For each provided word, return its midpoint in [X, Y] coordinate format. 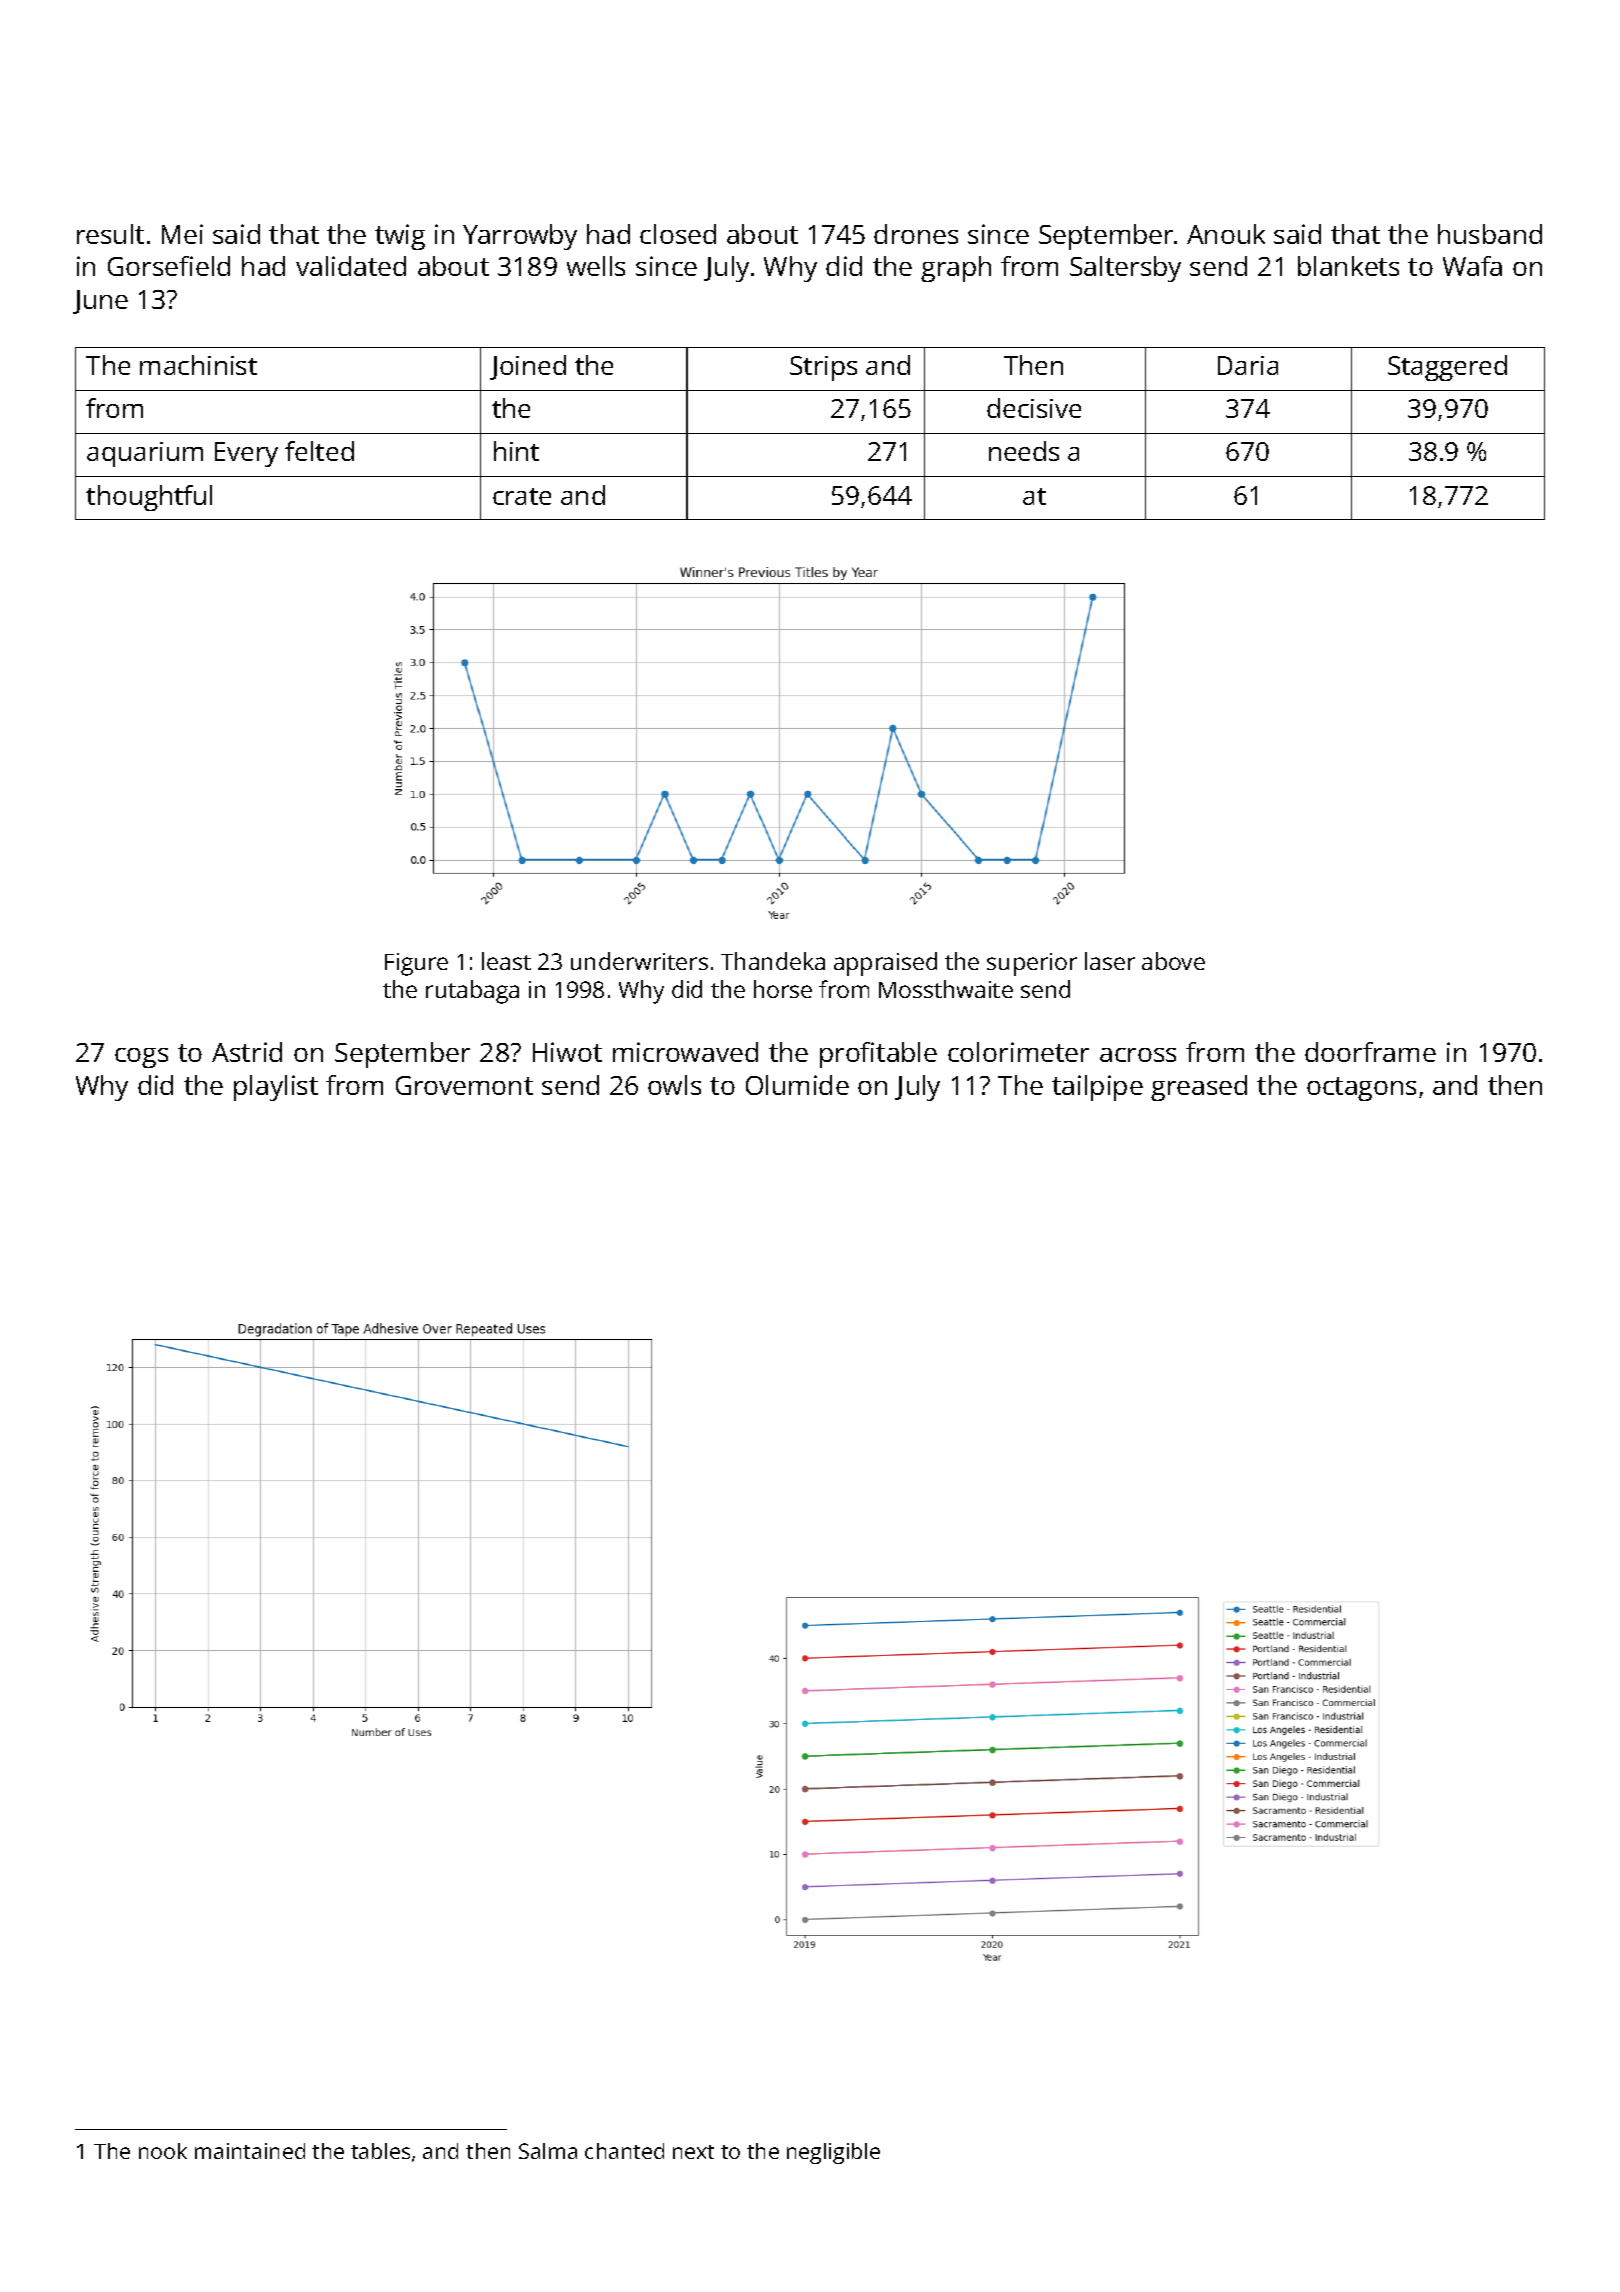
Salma [548, 2151]
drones [916, 234]
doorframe [1370, 1052]
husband [1490, 234]
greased [1199, 1088]
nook [163, 2151]
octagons [1361, 1089]
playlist [276, 1088]
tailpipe [1097, 1088]
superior [1032, 964]
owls [674, 1085]
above [1173, 961]
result [110, 234]
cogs [141, 1058]
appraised [885, 964]
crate [522, 496]
